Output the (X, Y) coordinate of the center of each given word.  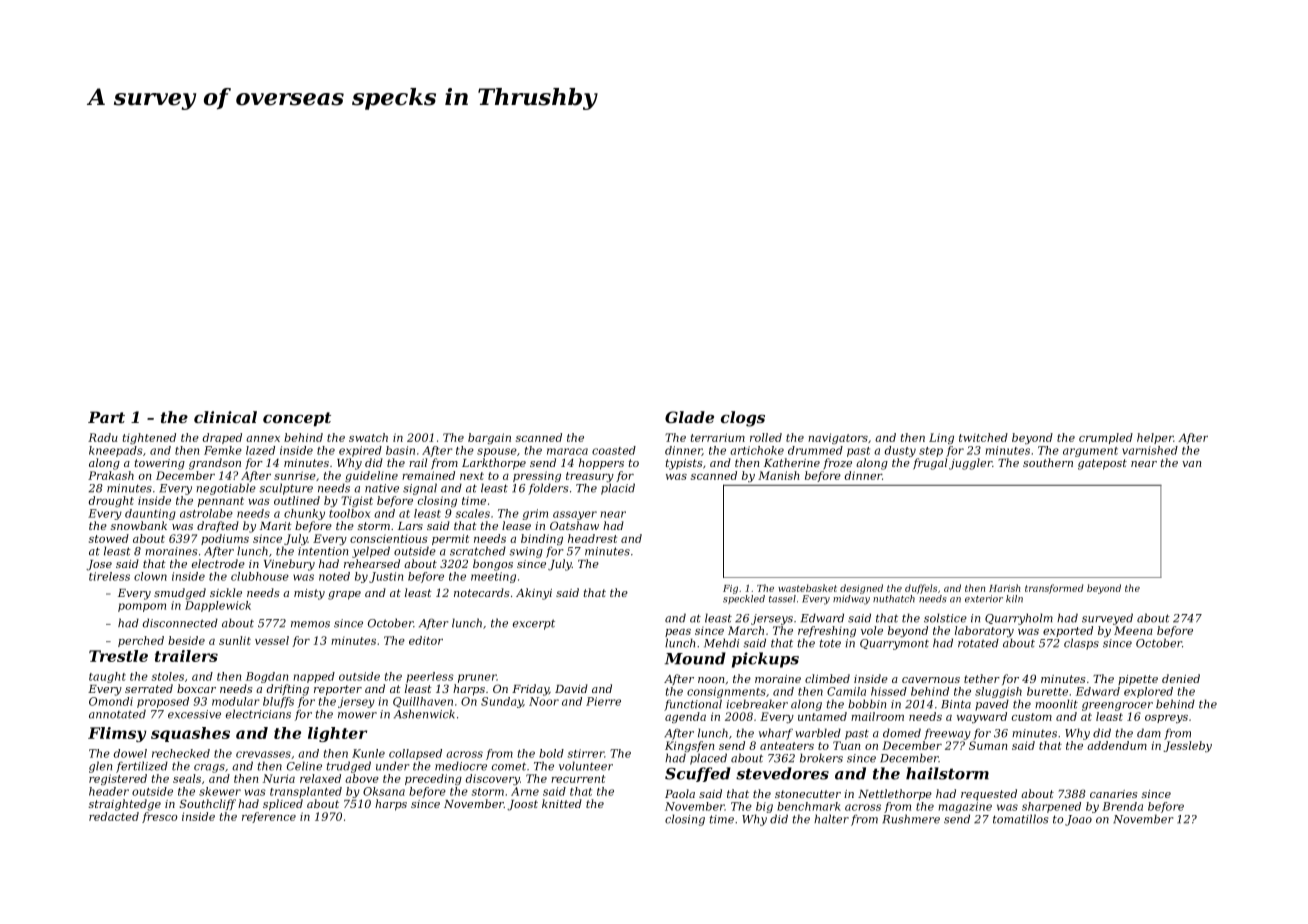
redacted (114, 816)
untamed (822, 716)
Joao (1078, 820)
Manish (778, 475)
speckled (744, 599)
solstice (945, 618)
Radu (103, 437)
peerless (430, 677)
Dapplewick (218, 606)
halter (831, 819)
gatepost (1102, 464)
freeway (947, 734)
